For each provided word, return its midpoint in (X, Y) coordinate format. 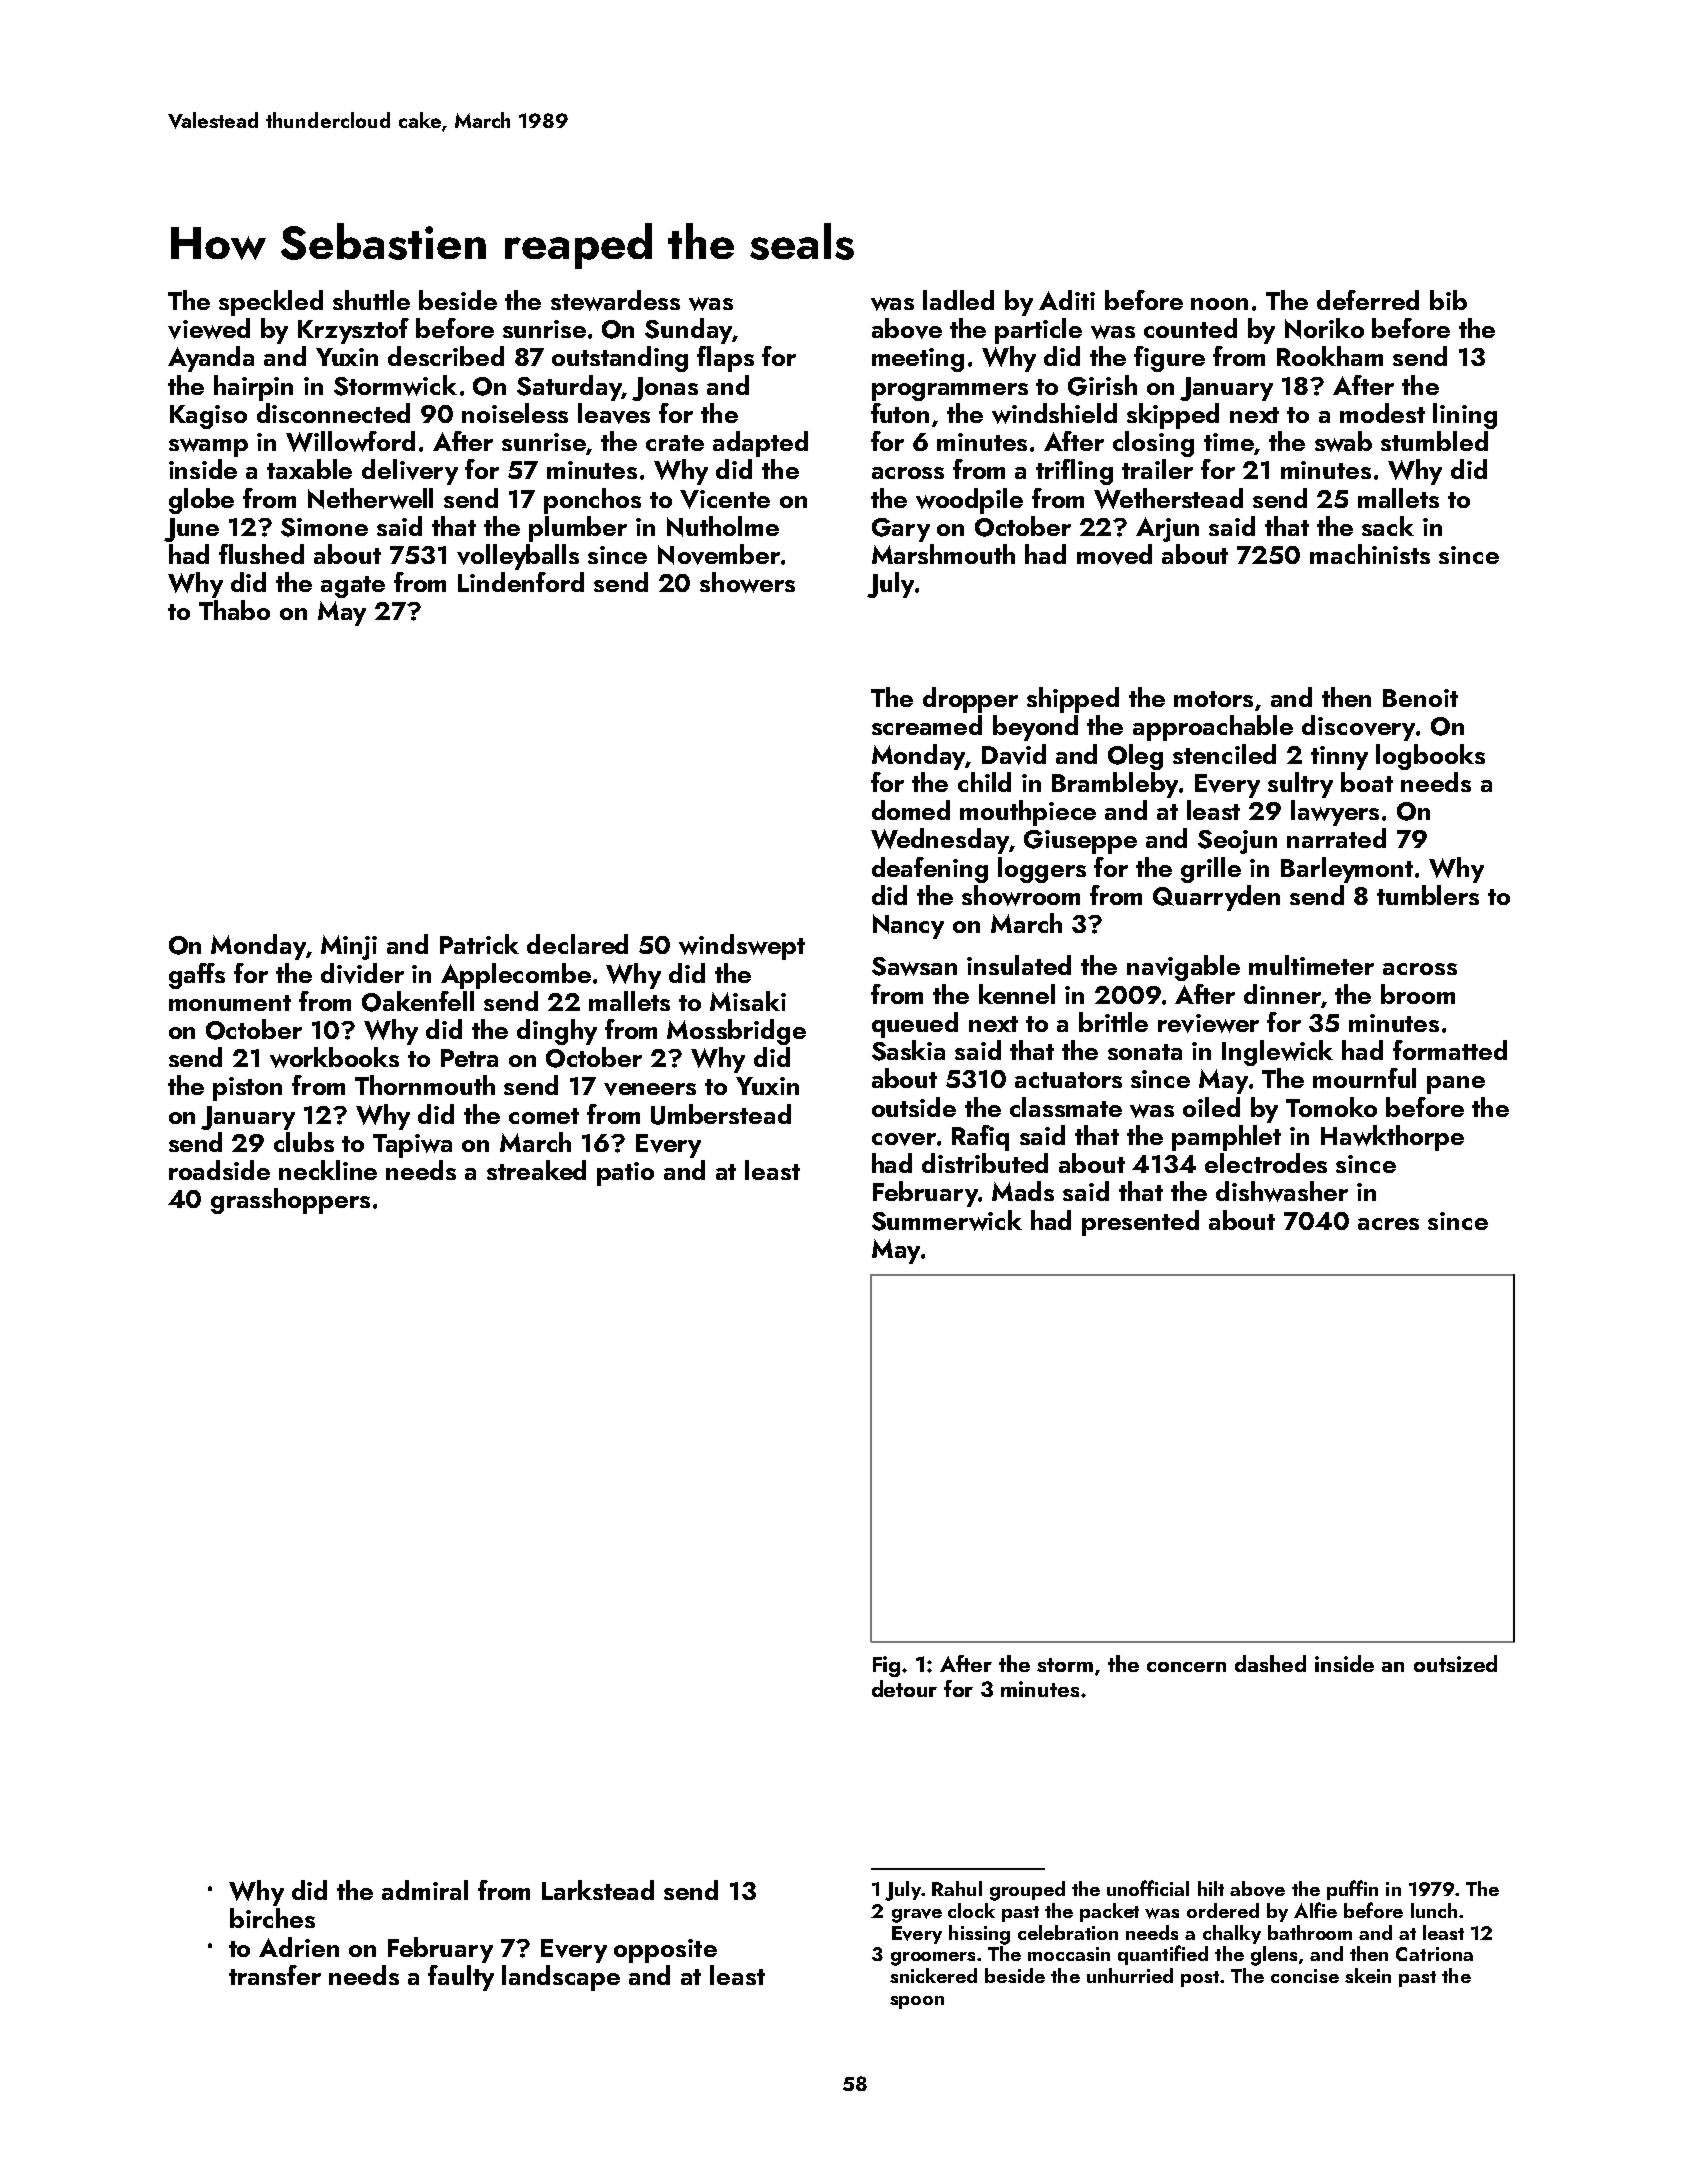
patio (625, 1174)
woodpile (969, 501)
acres (1388, 1224)
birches (272, 1918)
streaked (536, 1170)
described (446, 356)
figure (1169, 359)
